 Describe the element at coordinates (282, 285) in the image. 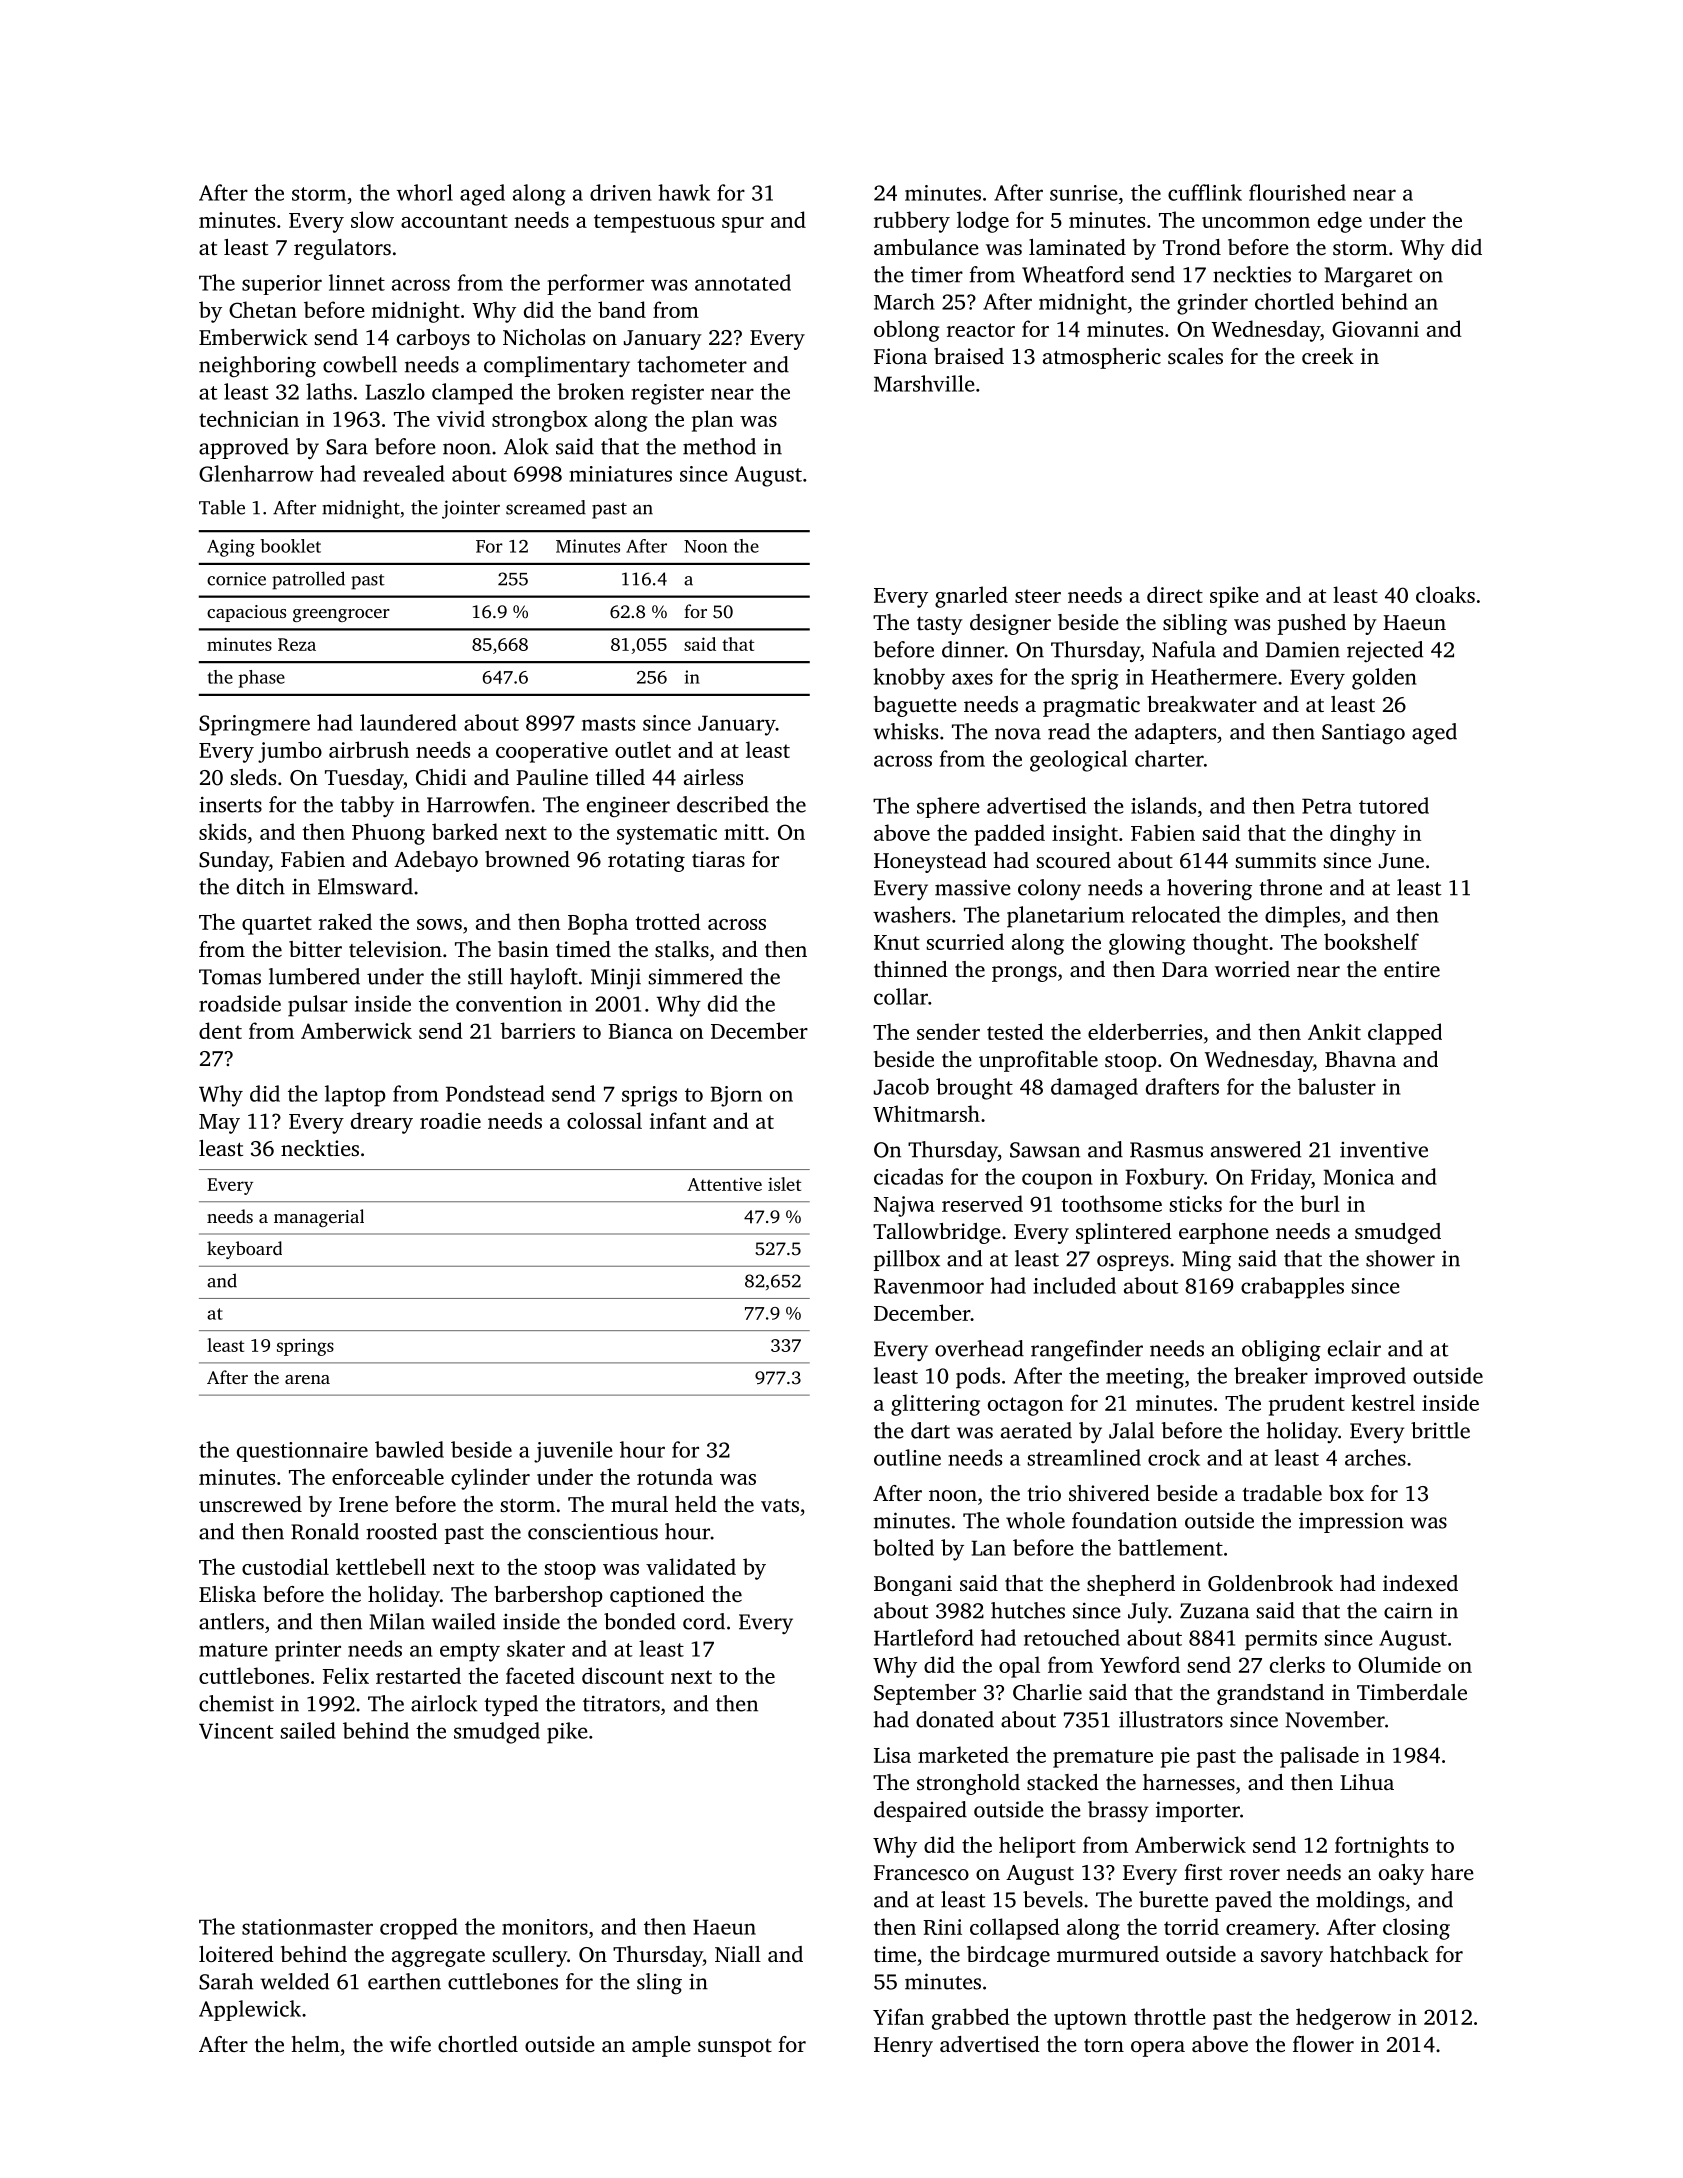

I see `superior` at that location.
